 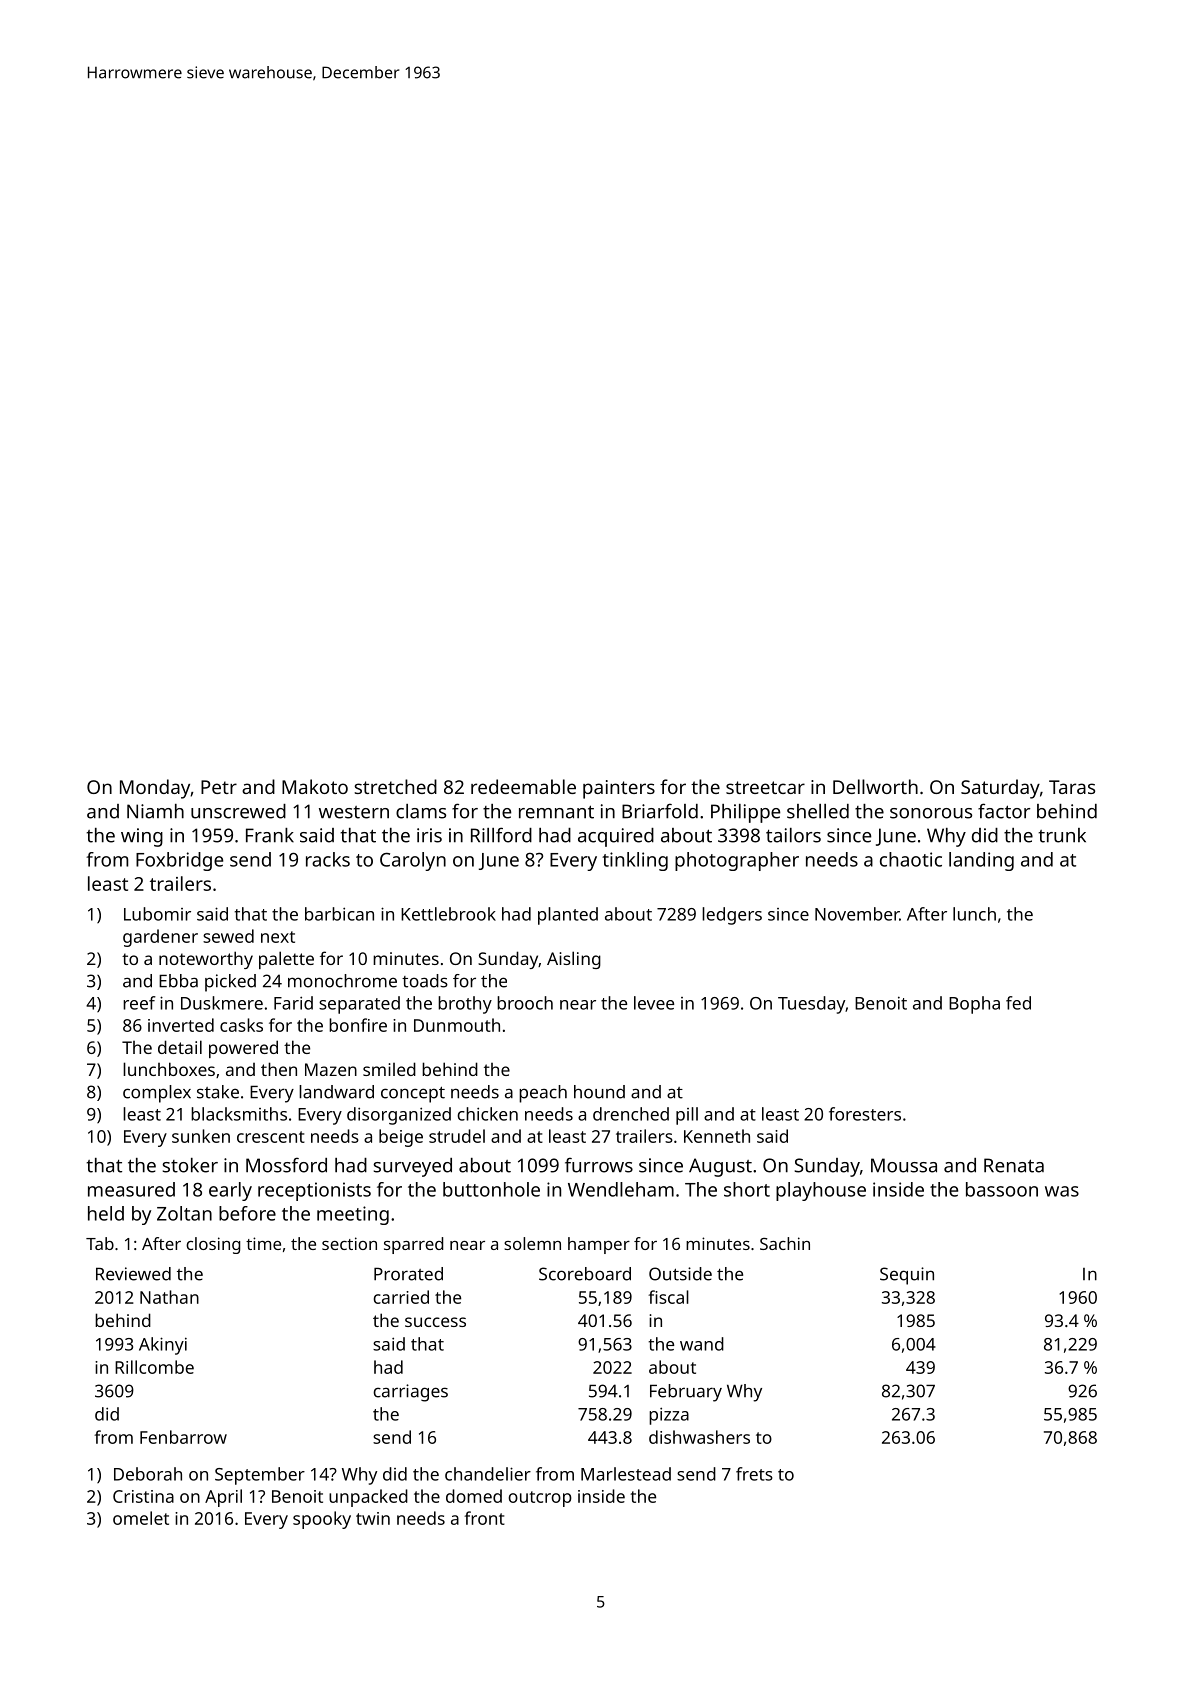 What do you see at coordinates (523, 786) in the screenshot?
I see `redeemable` at bounding box center [523, 786].
